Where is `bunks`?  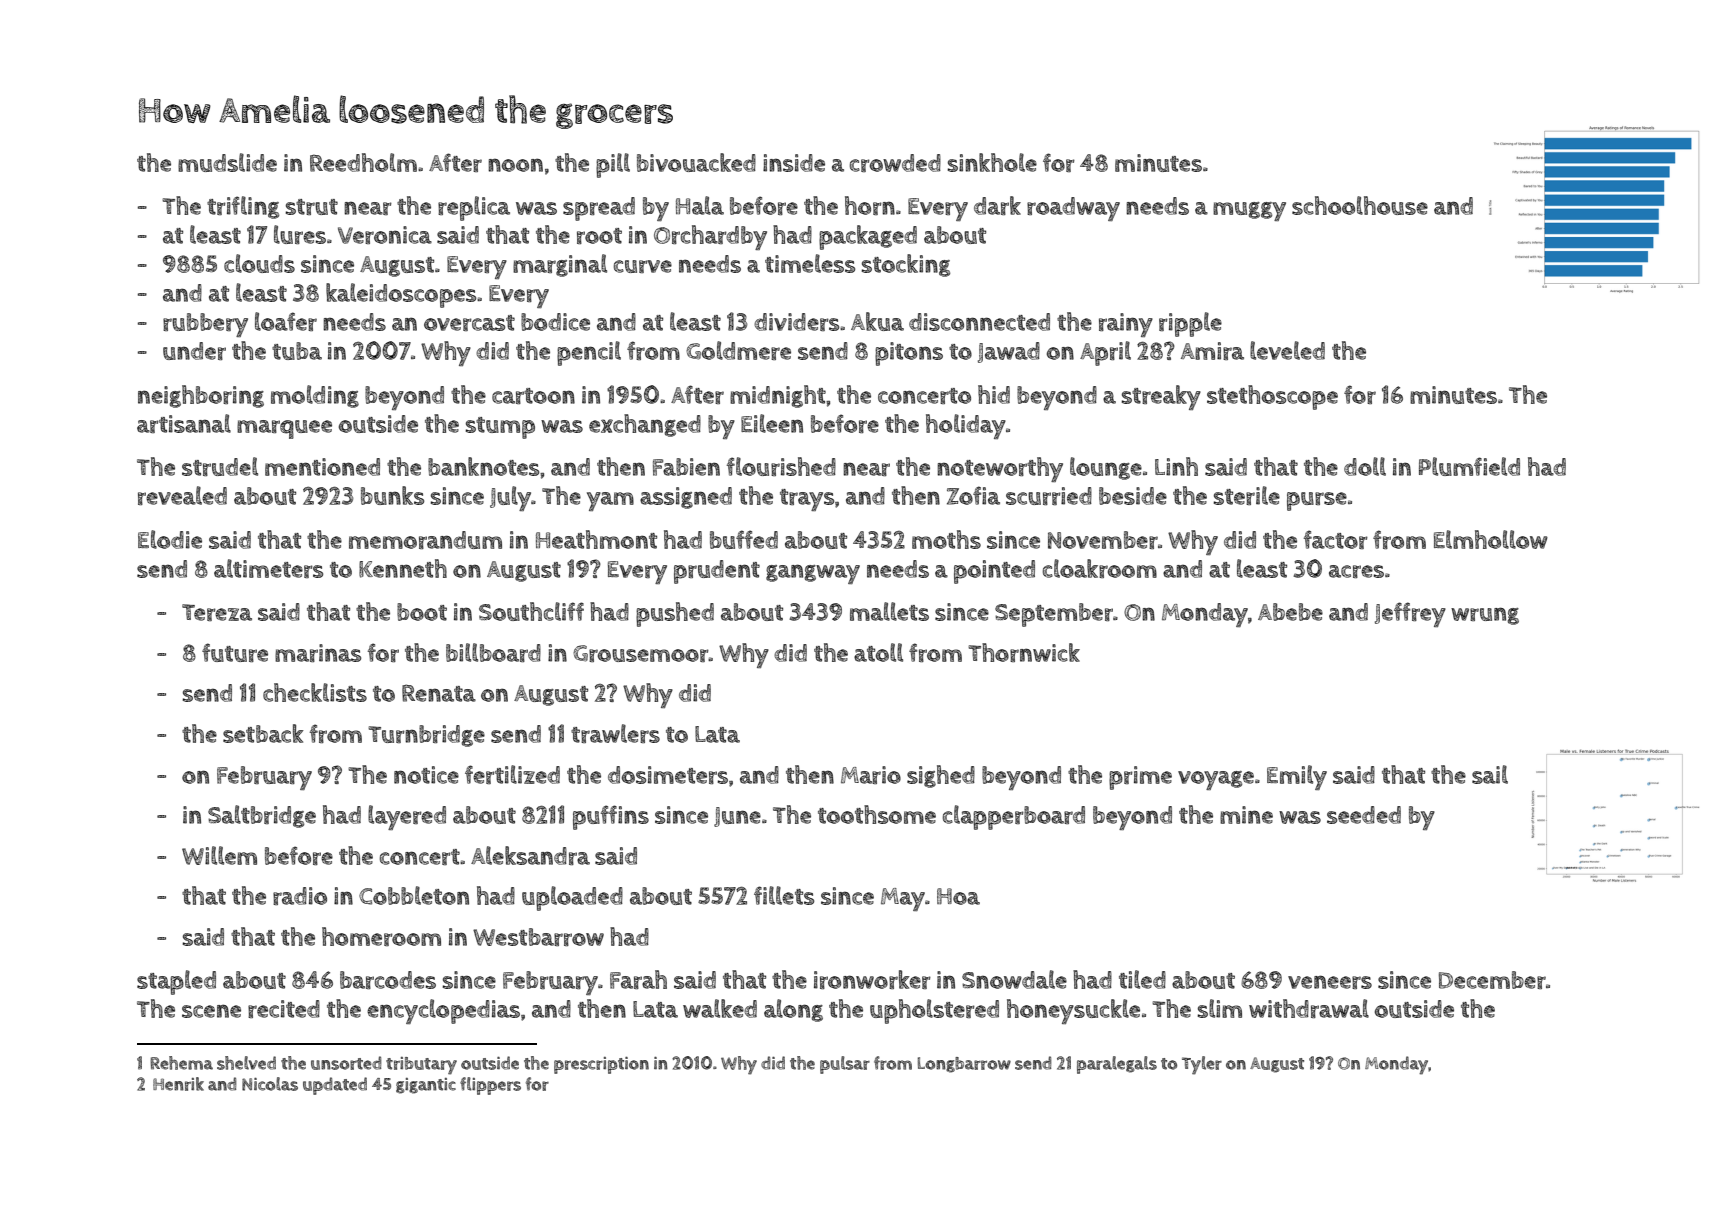 bunks is located at coordinates (392, 495).
